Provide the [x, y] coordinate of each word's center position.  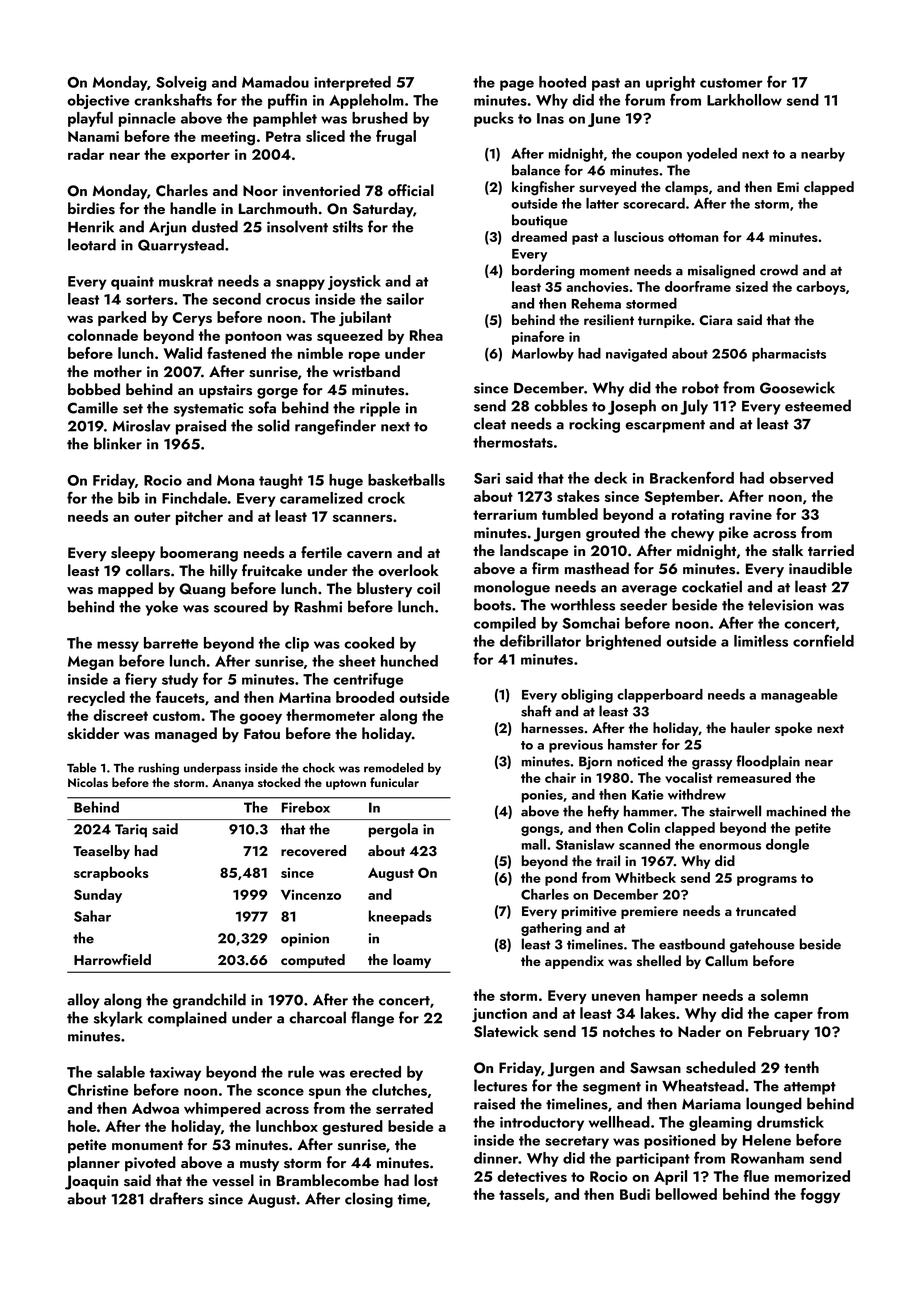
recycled [96, 698]
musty [259, 1165]
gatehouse [762, 945]
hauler [750, 727]
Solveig [181, 83]
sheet [357, 661]
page [517, 85]
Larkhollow [744, 100]
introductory [542, 1123]
